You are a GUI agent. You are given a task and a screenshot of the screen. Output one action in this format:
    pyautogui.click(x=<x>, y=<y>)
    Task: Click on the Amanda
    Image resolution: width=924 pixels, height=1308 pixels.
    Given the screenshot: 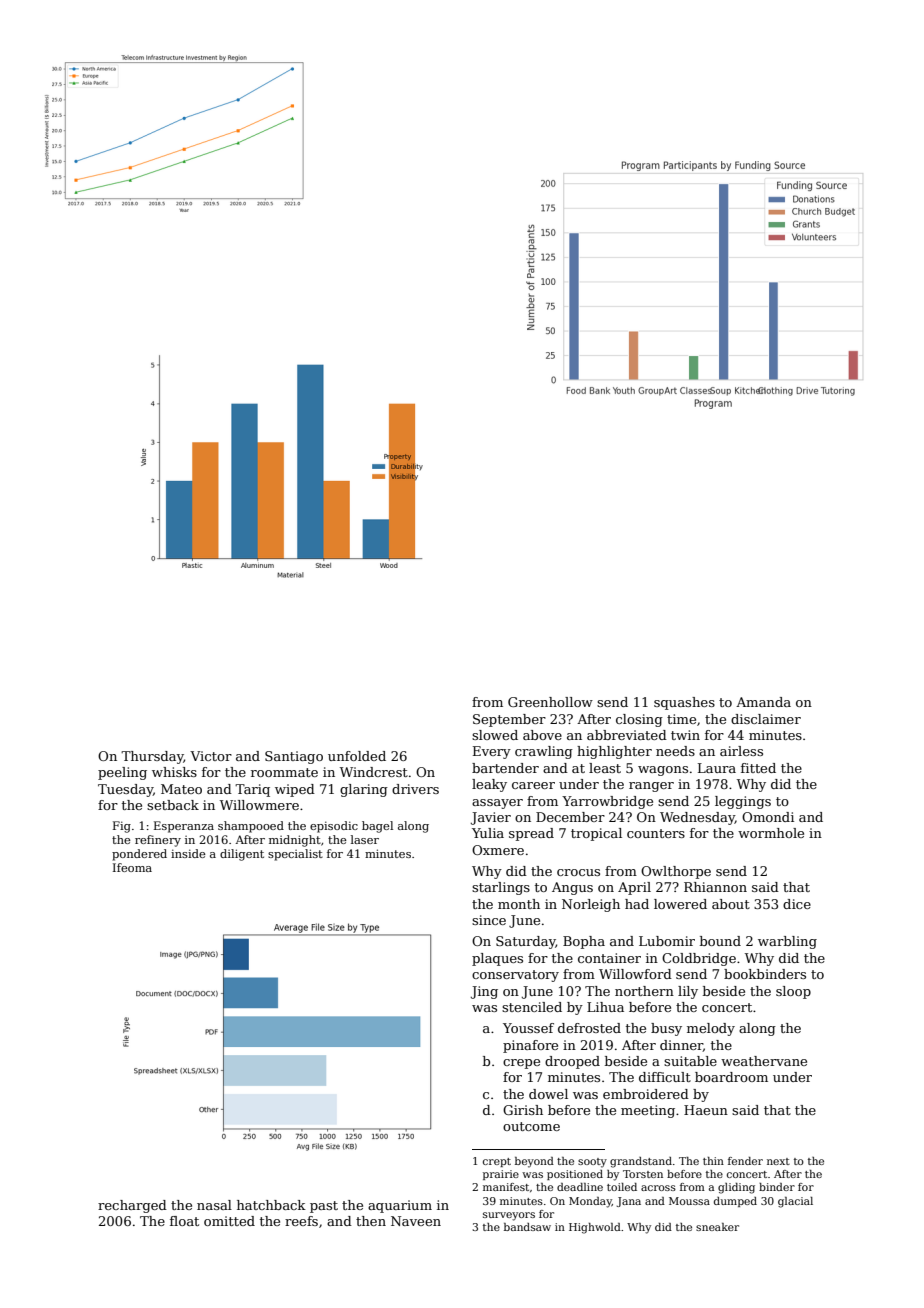 What is the action you would take?
    pyautogui.click(x=763, y=702)
